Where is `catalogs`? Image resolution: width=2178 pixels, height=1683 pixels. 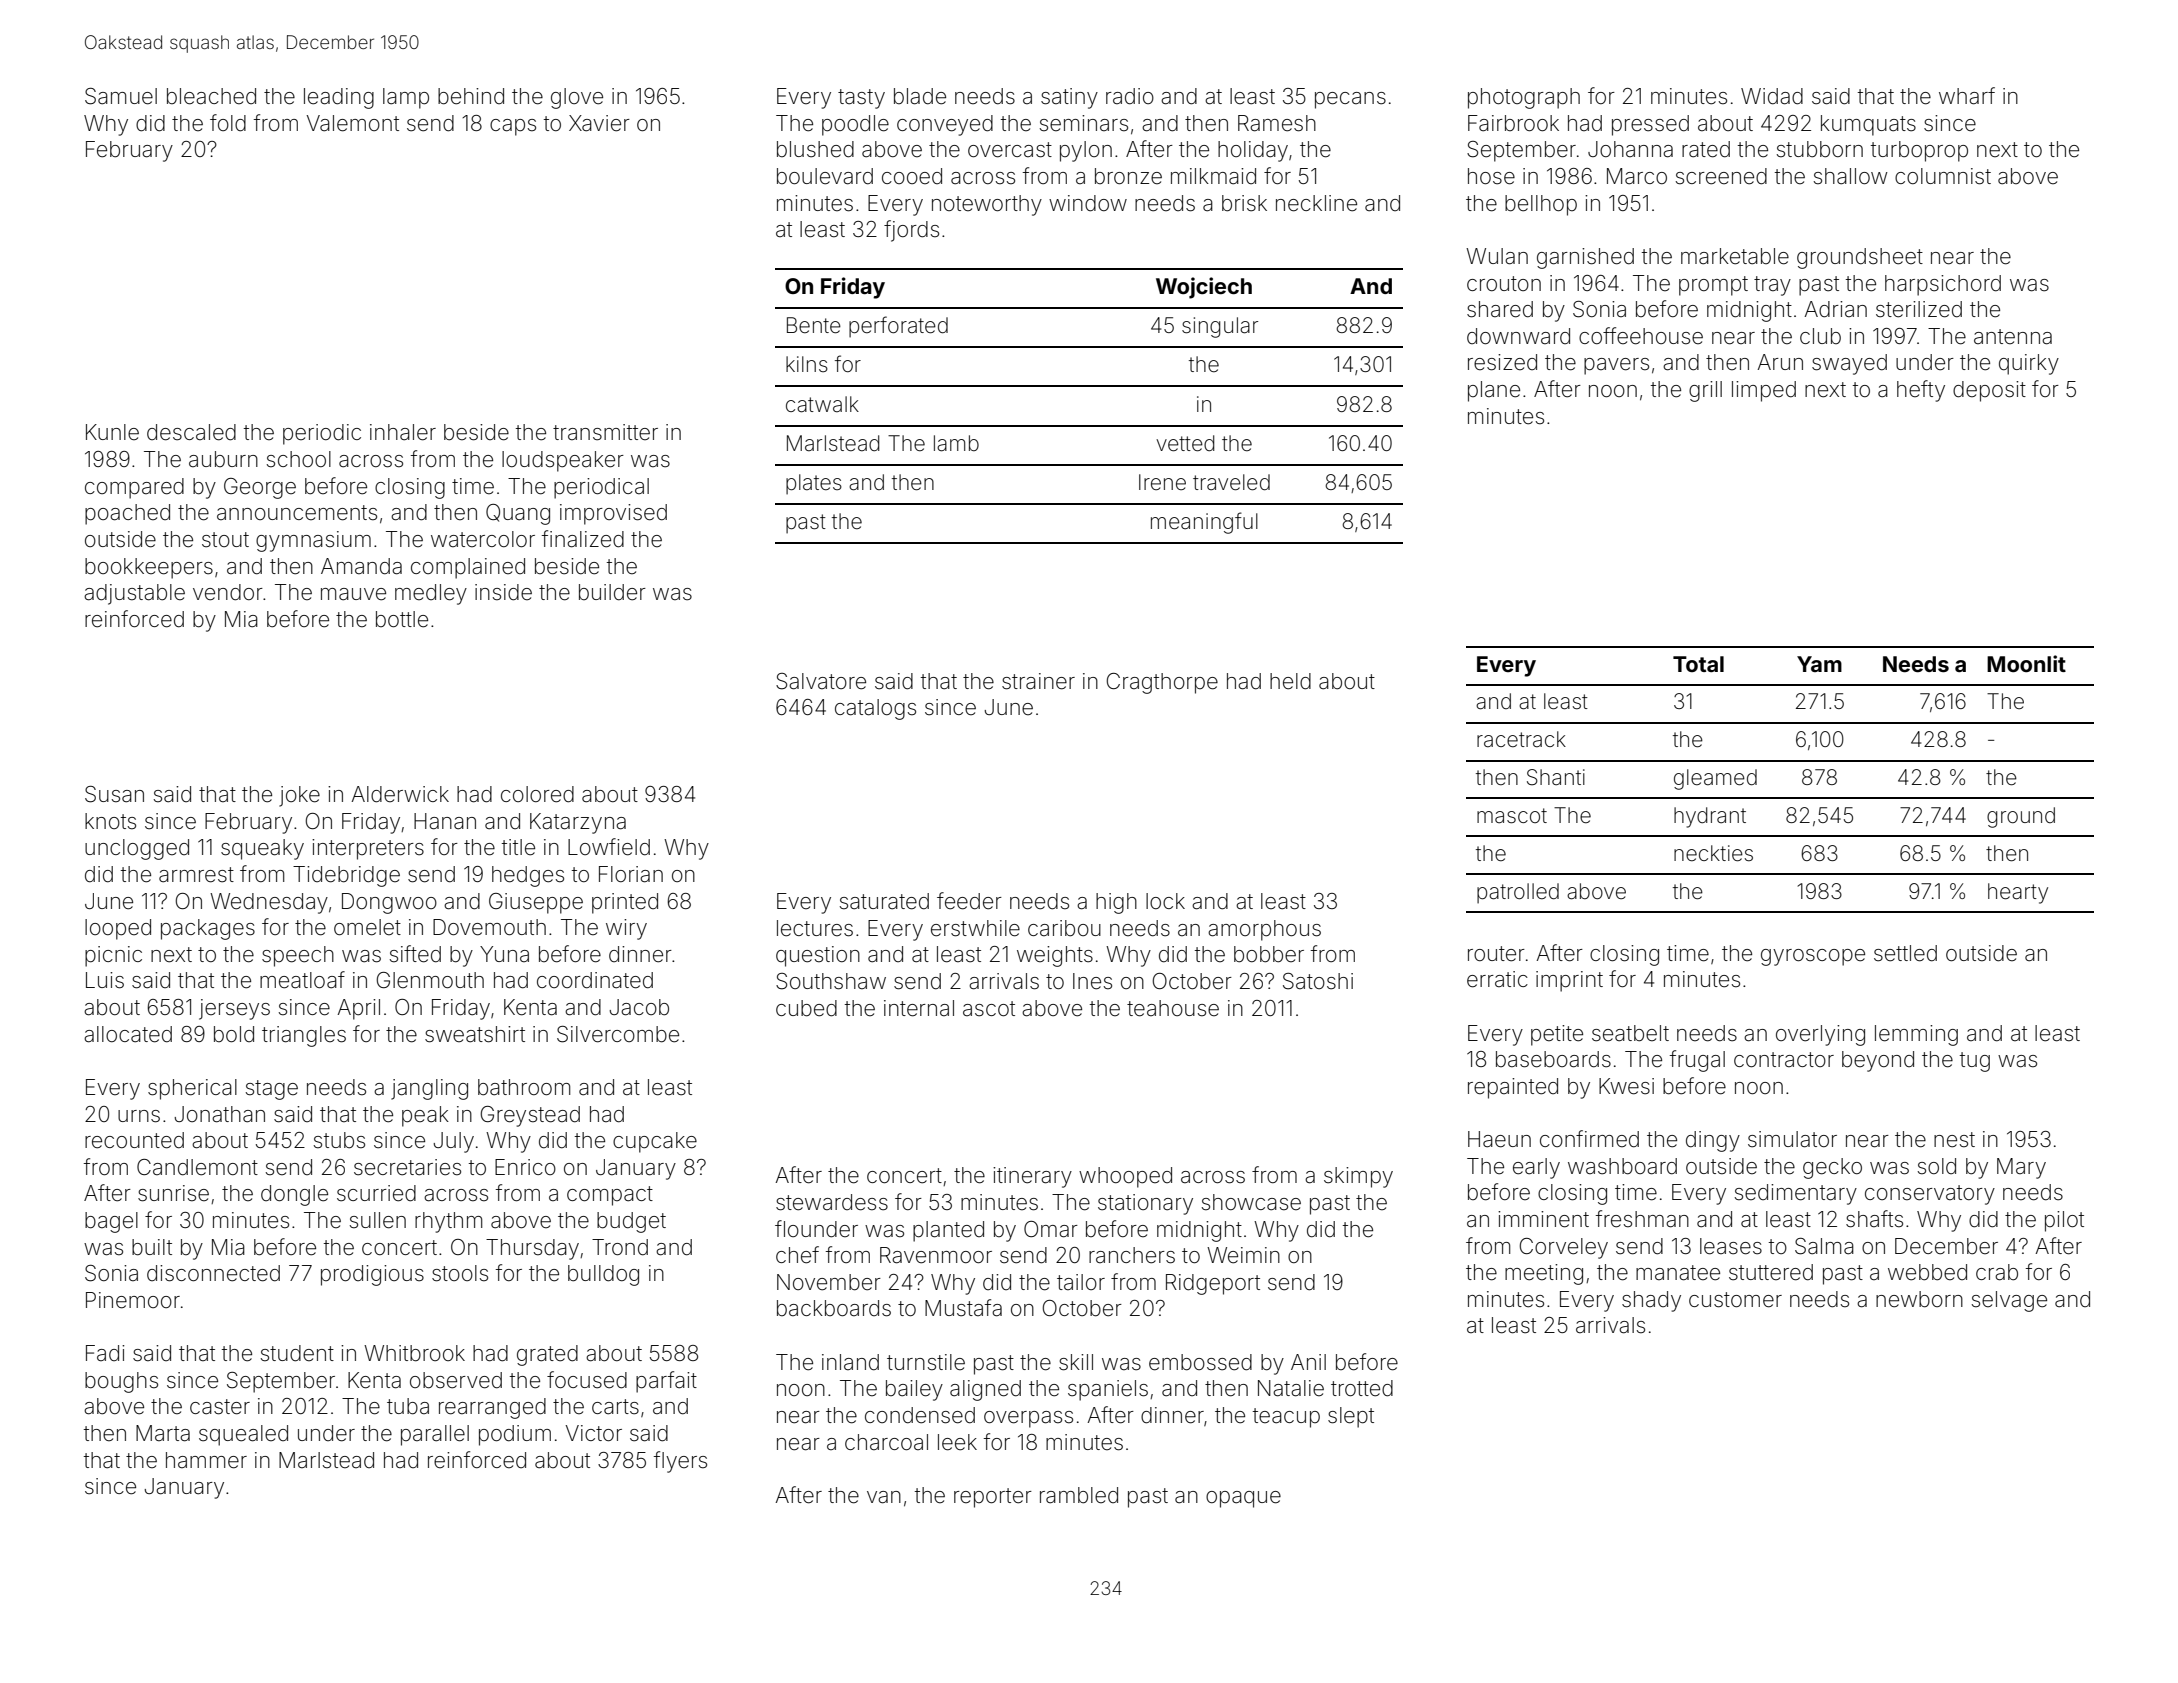 catalogs is located at coordinates (875, 709).
